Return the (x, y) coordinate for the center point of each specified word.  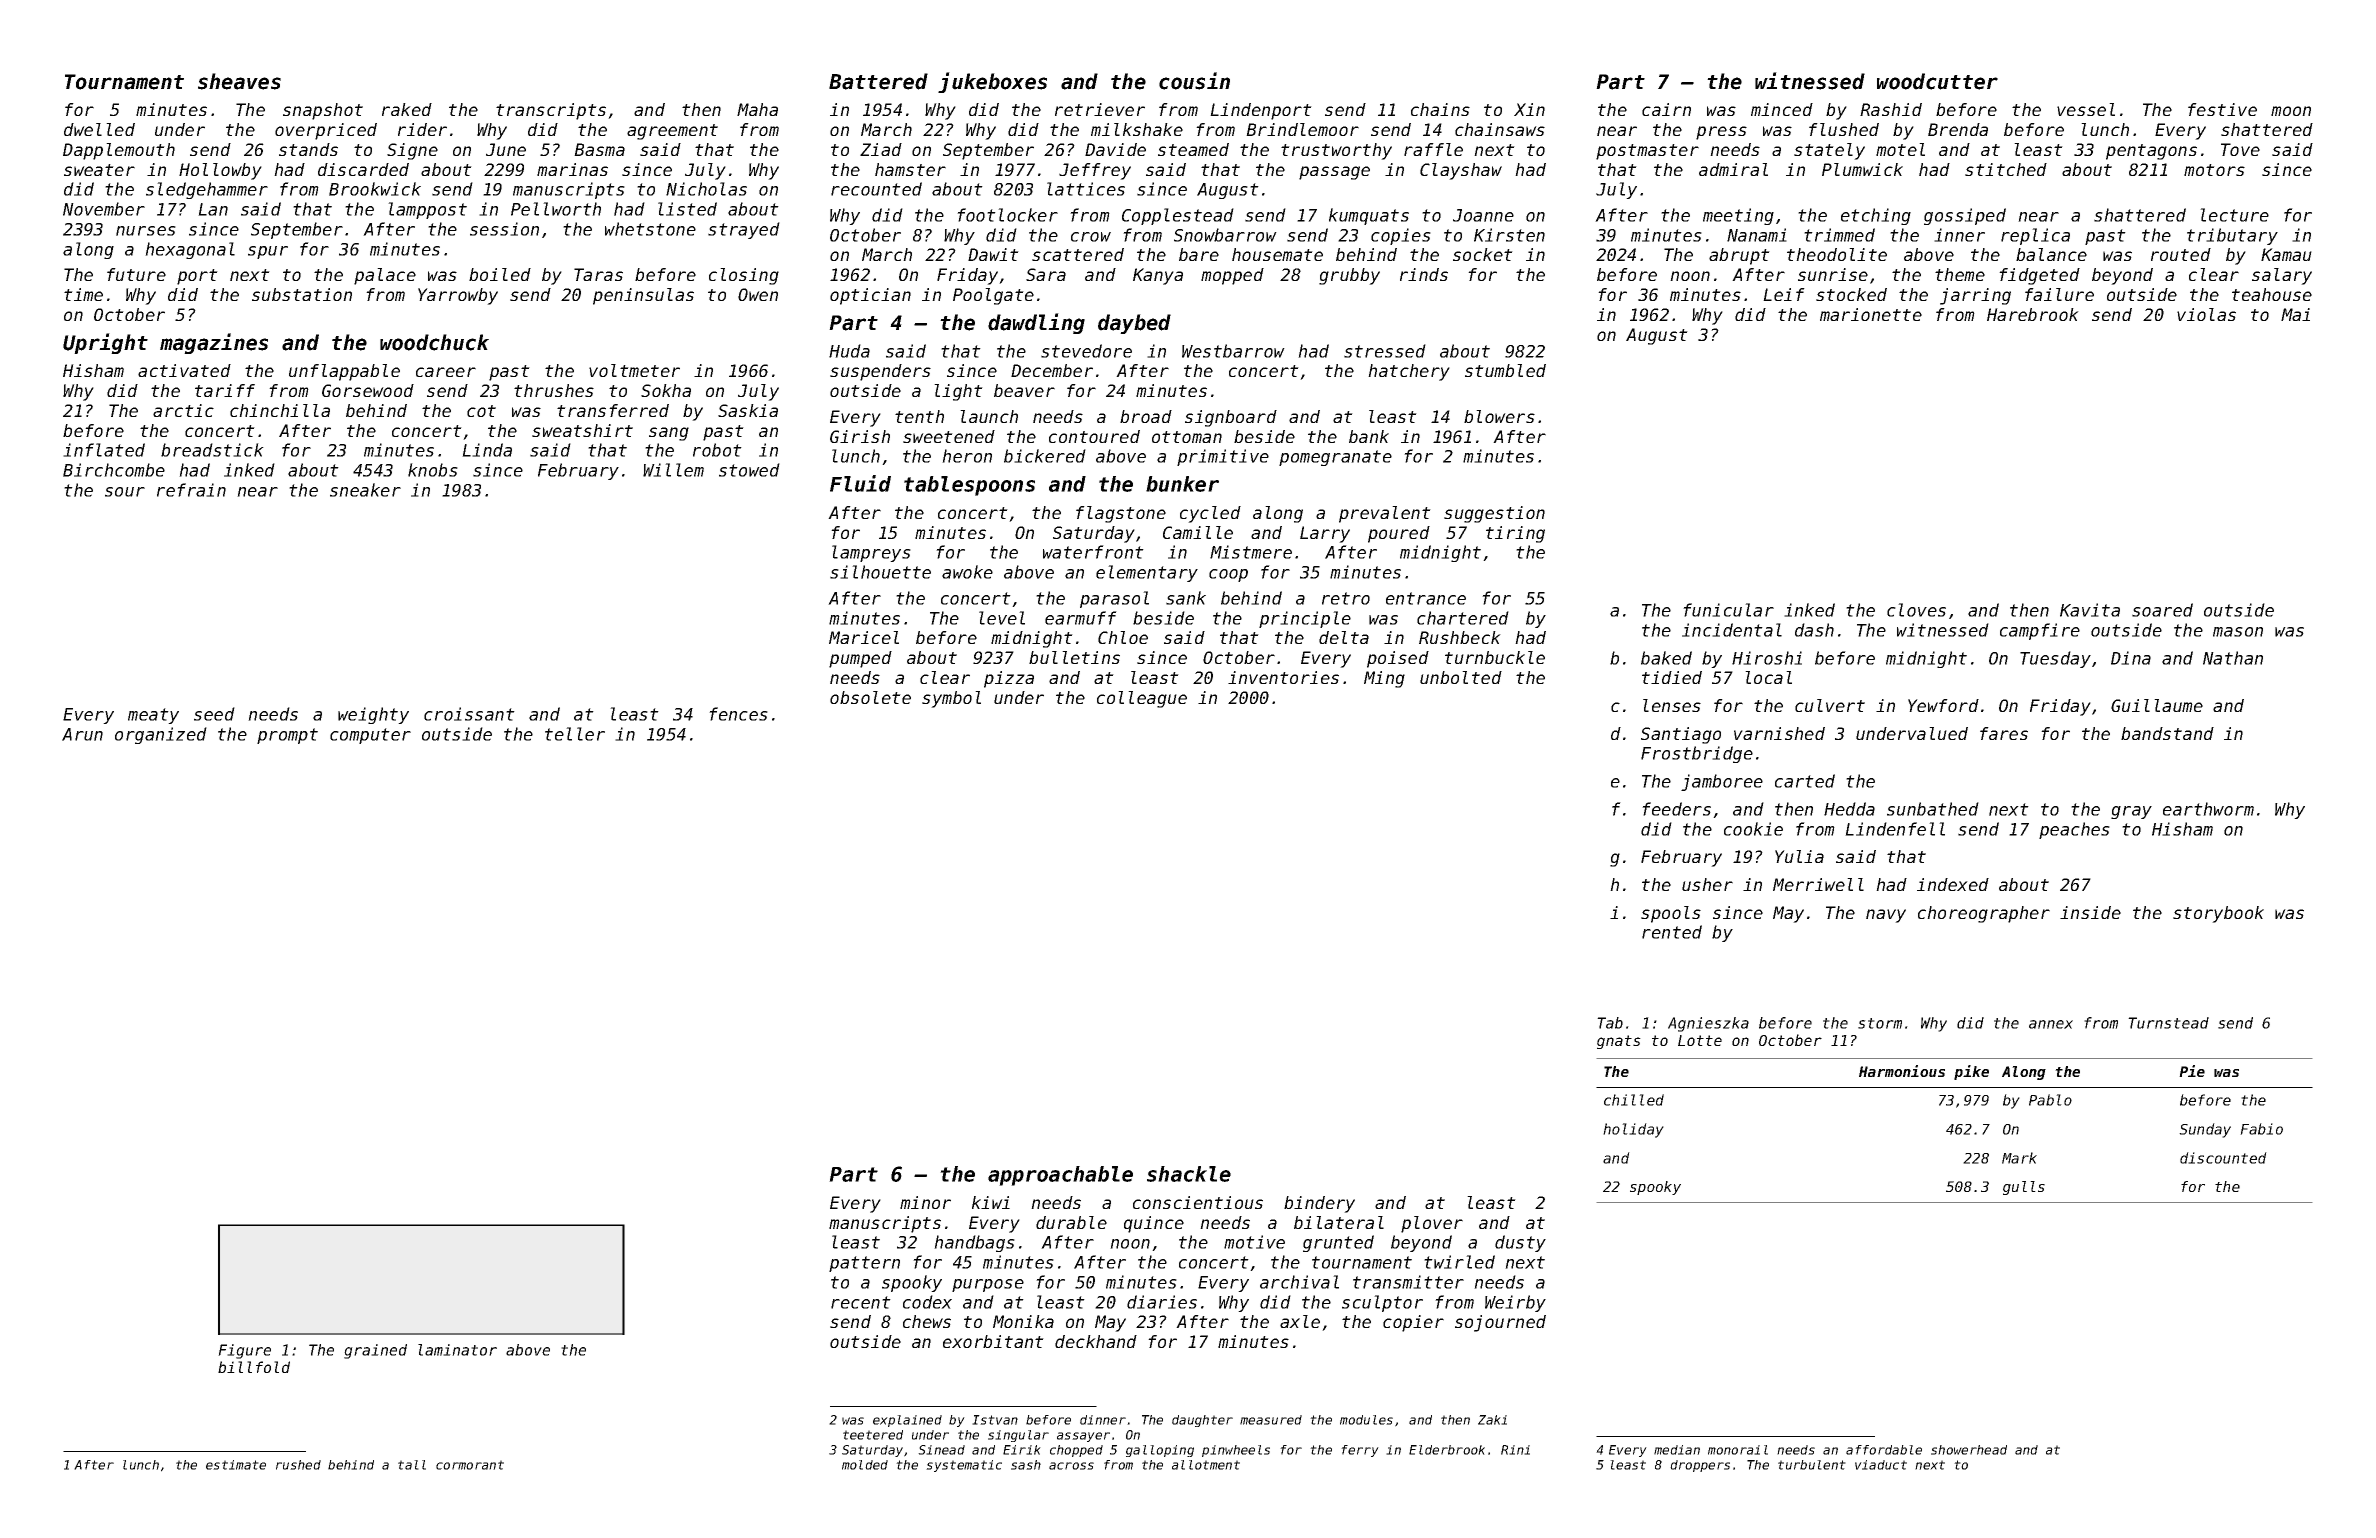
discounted (2223, 1158)
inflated (104, 450)
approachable (1060, 1176)
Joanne (1483, 215)
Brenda (1958, 129)
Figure (244, 1351)
